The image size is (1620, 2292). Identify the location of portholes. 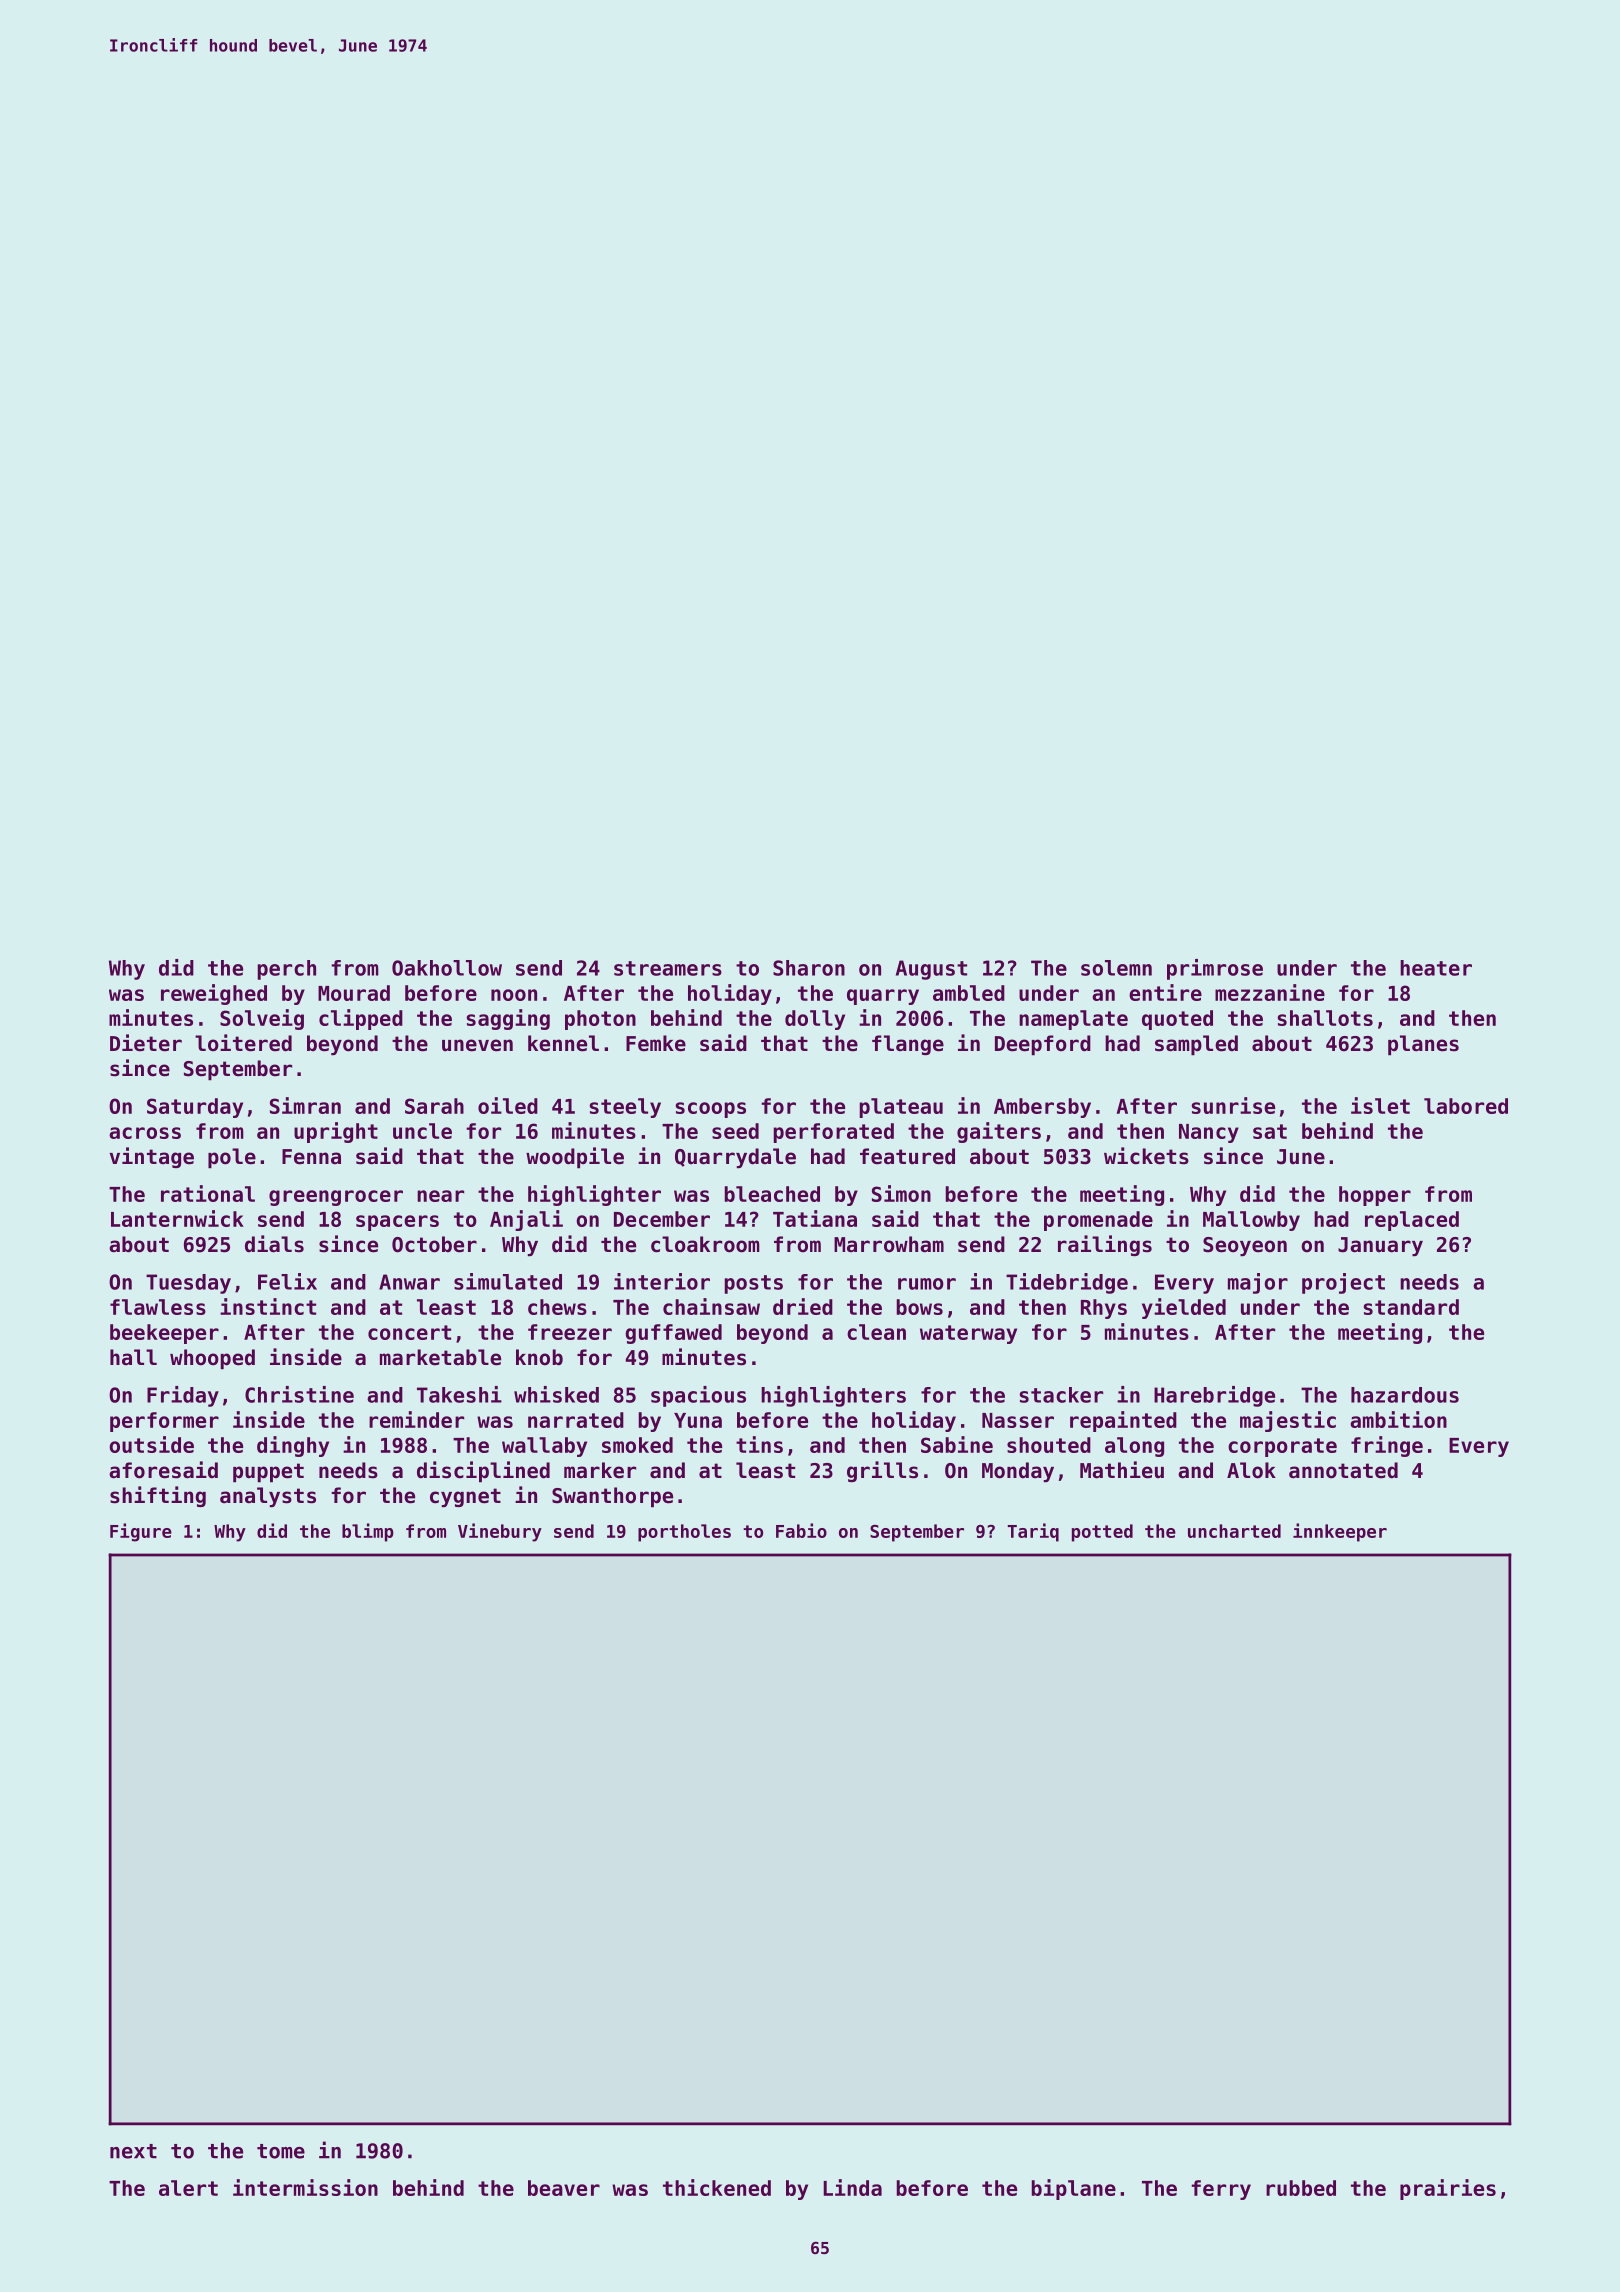
(684, 1533).
